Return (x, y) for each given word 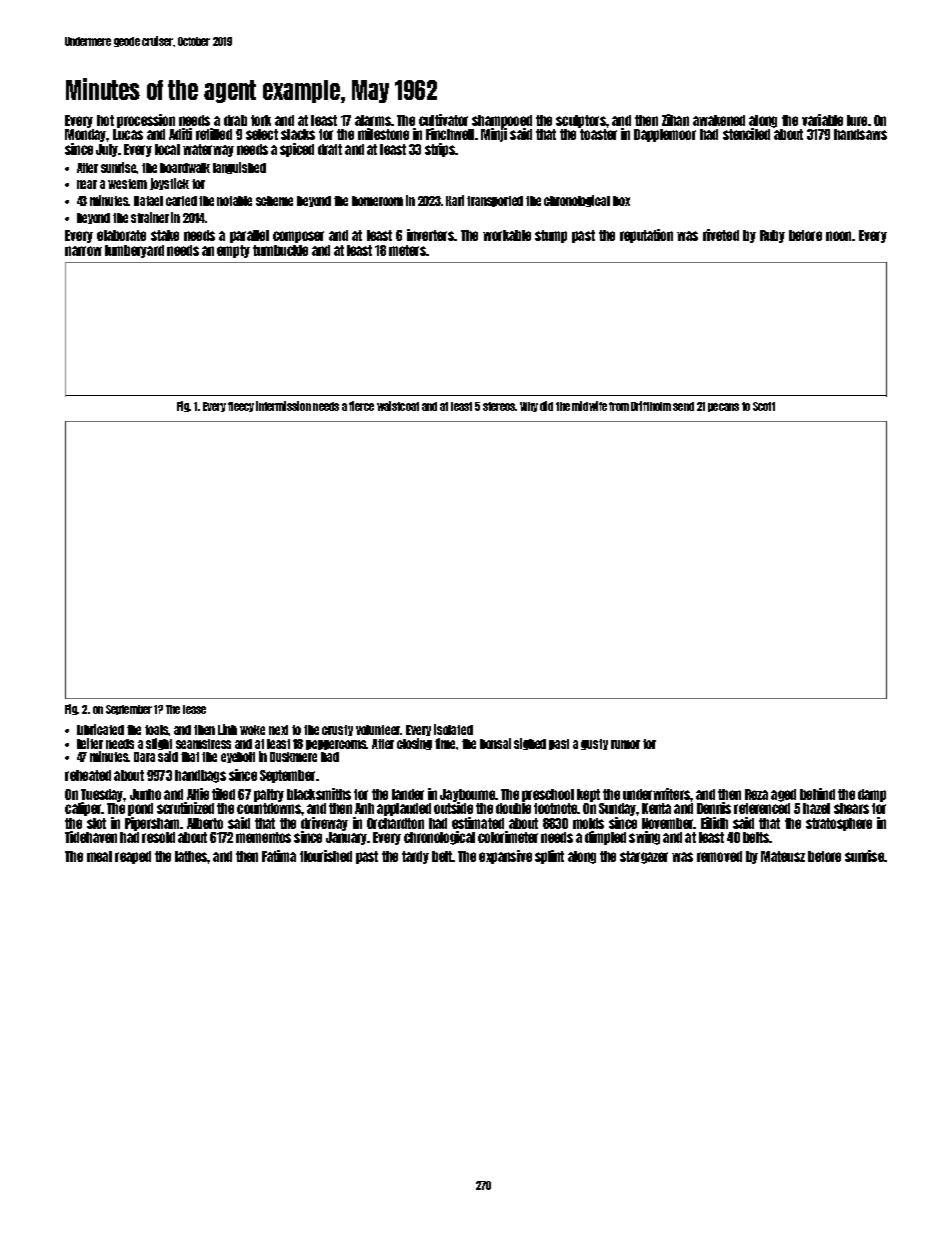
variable (822, 120)
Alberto (205, 823)
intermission (283, 406)
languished (239, 168)
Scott (764, 406)
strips (440, 150)
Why (529, 407)
